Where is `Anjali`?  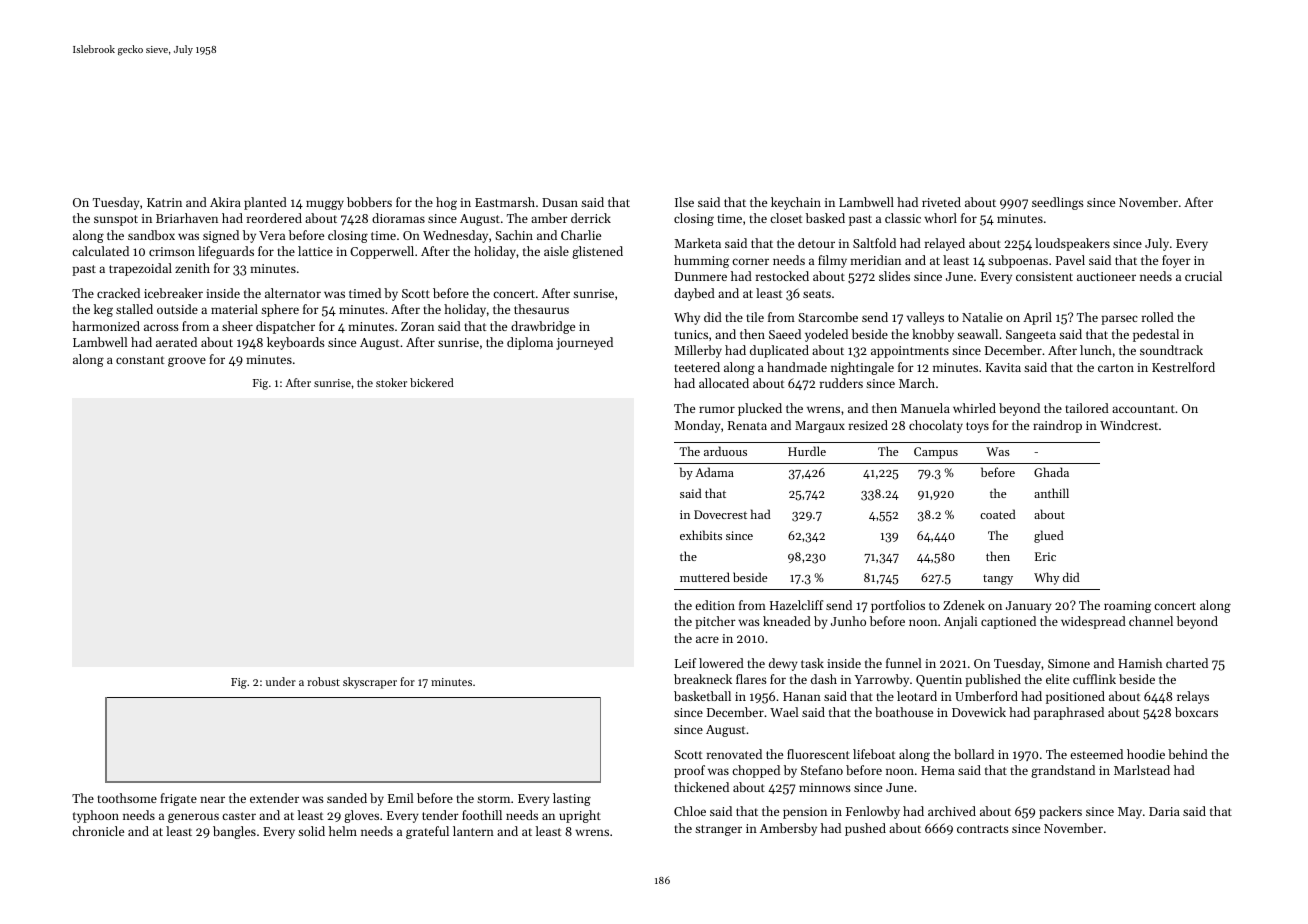
Anjali is located at coordinates (960, 622).
